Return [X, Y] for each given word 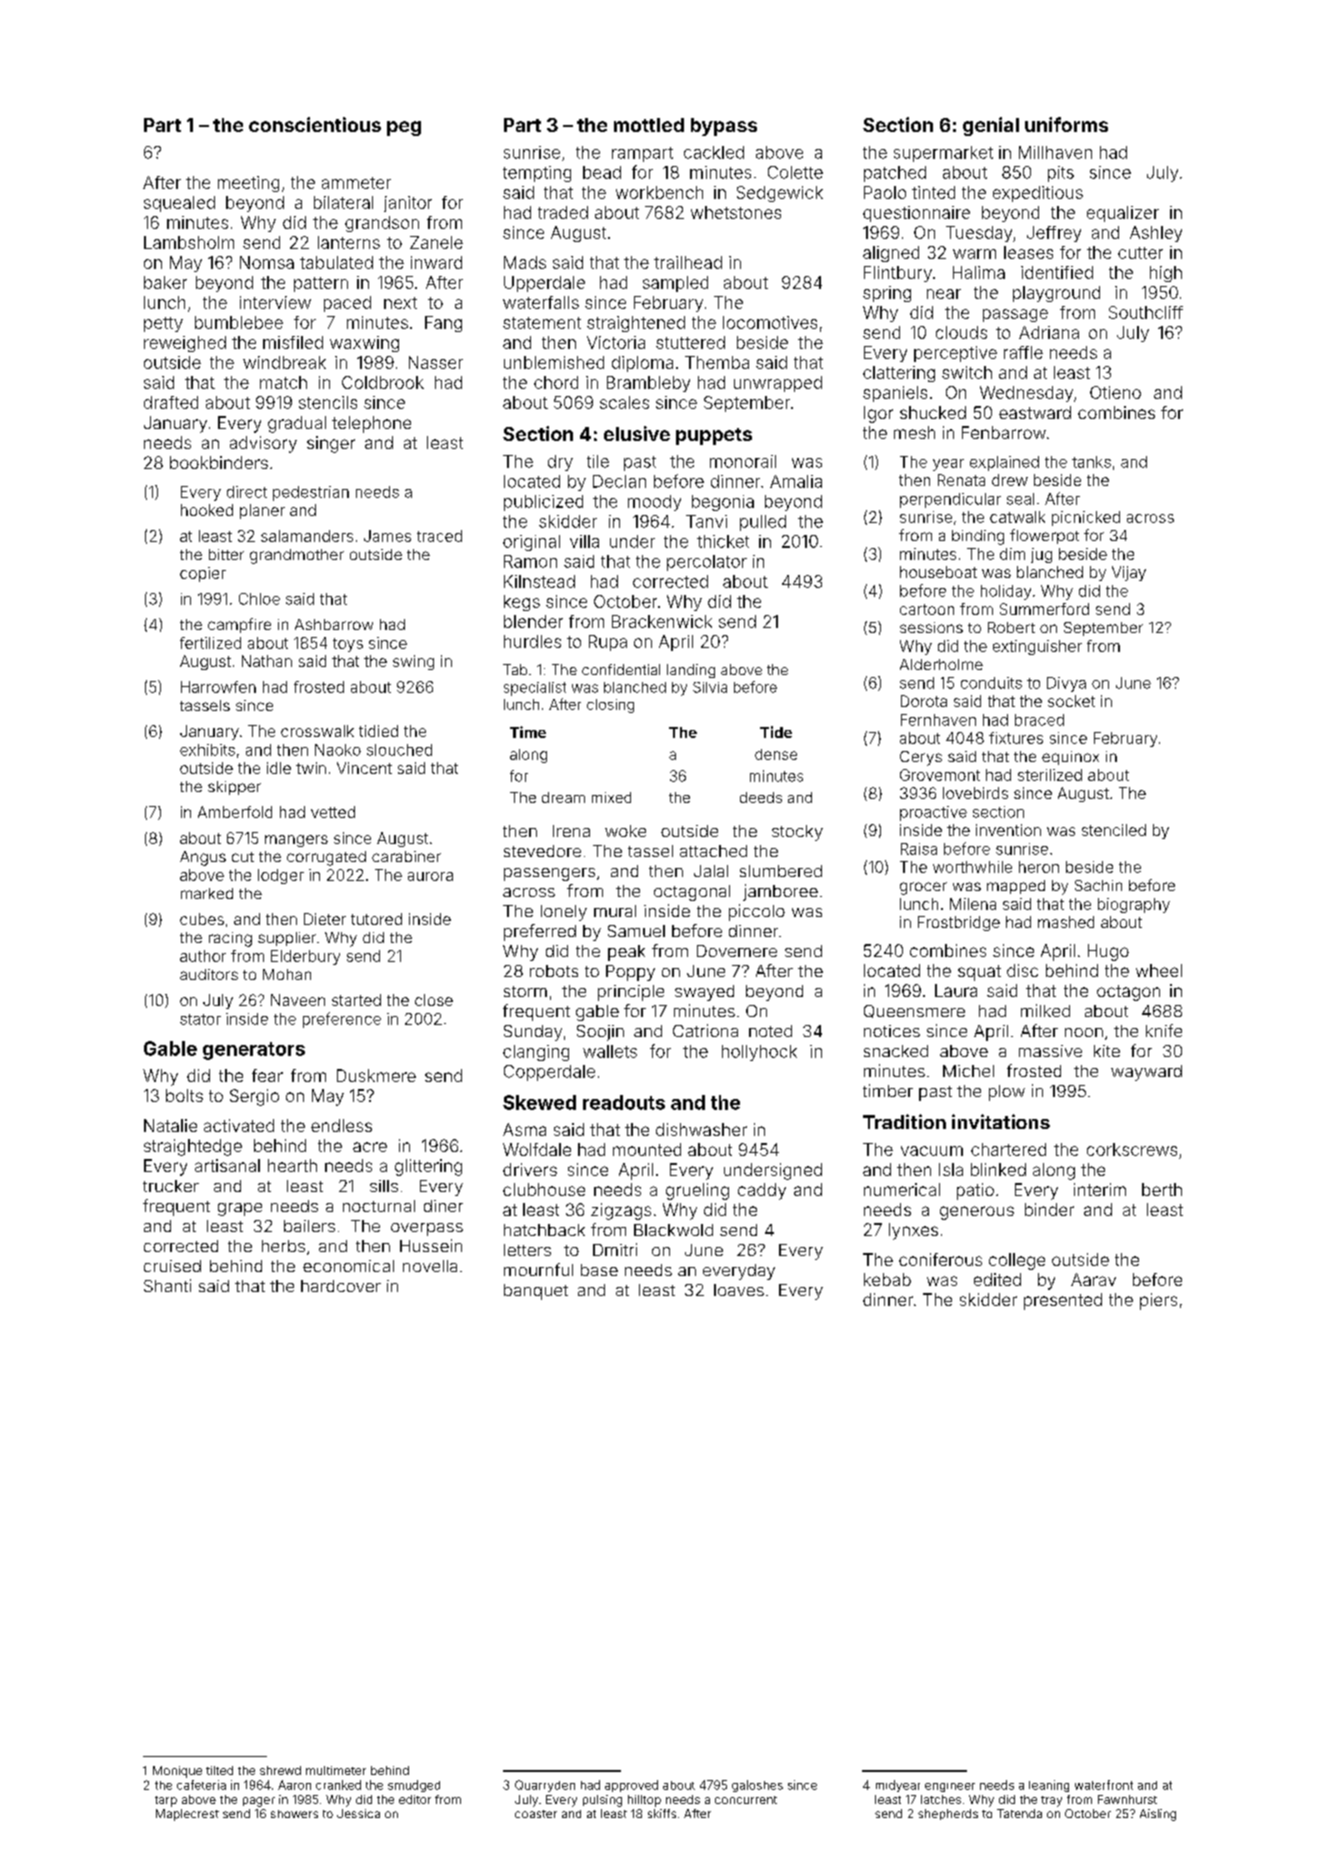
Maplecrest [187, 1815]
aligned [891, 254]
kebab [887, 1279]
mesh [914, 432]
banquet [536, 1292]
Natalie [170, 1125]
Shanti [167, 1285]
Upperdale [544, 284]
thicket [723, 541]
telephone [371, 424]
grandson [382, 224]
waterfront [1104, 1785]
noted [770, 1031]
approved [631, 1786]
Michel [968, 1071]
